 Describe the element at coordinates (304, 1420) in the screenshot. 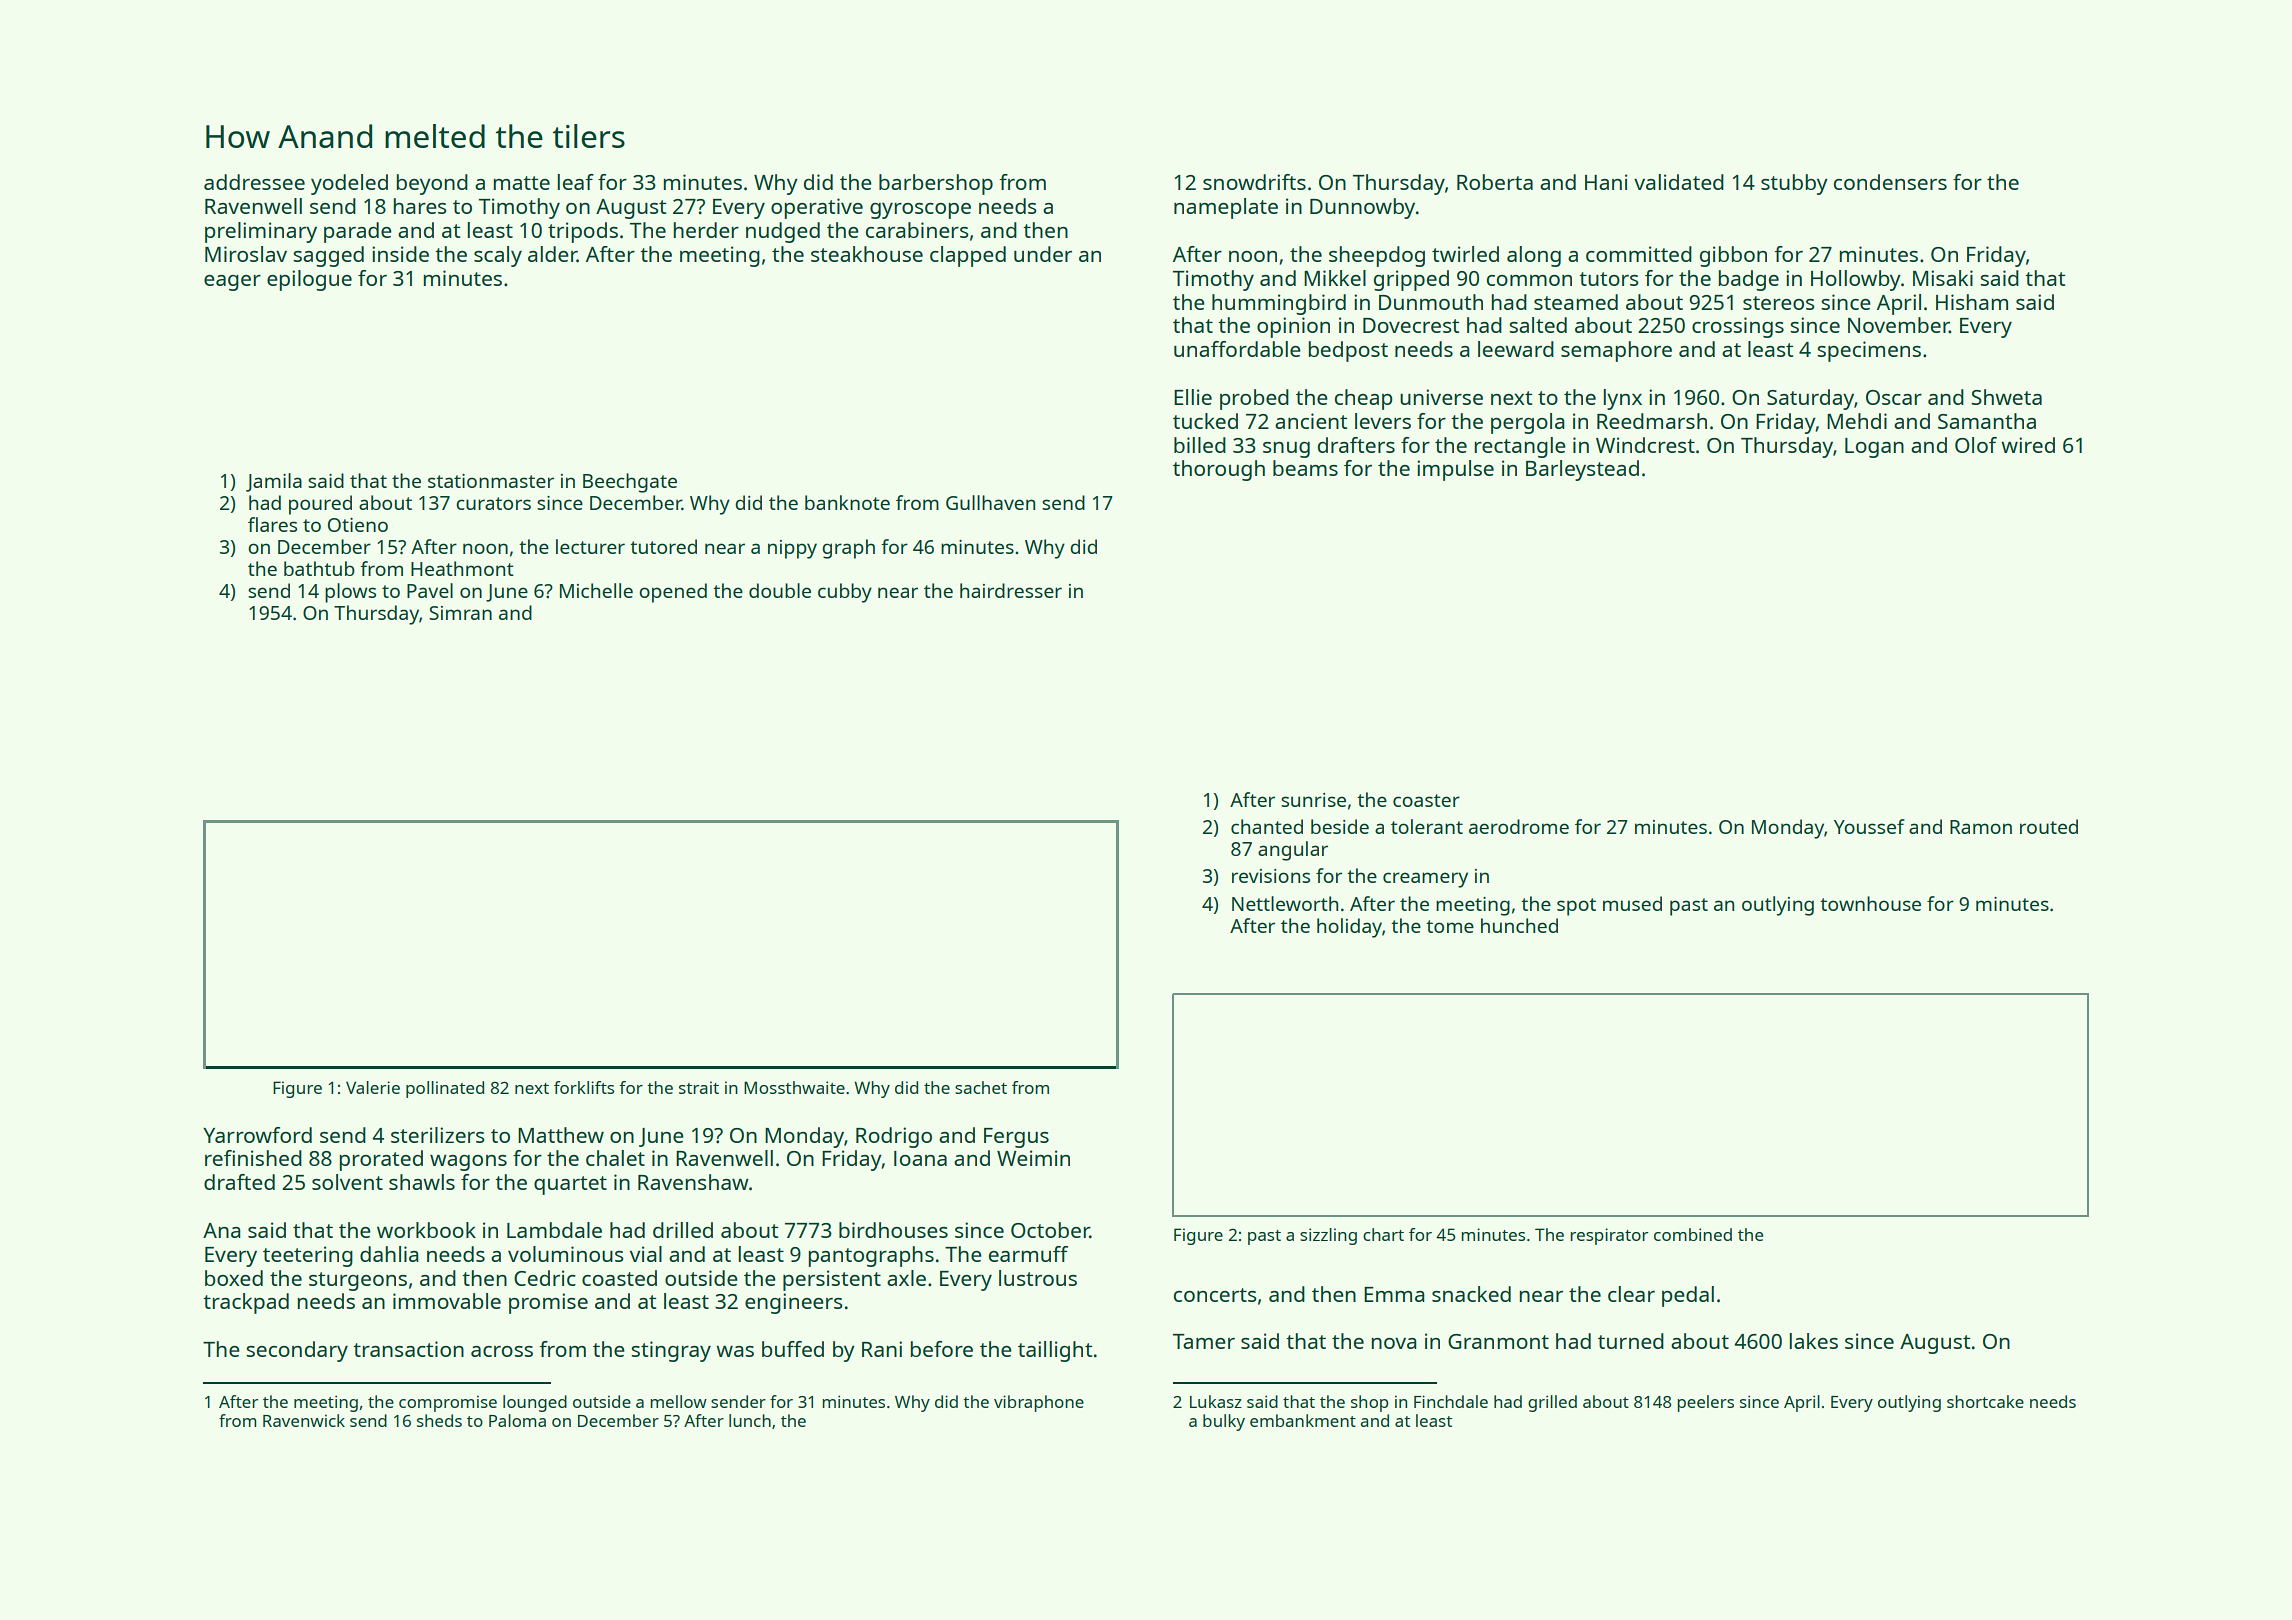

I see `Ravenwick` at that location.
